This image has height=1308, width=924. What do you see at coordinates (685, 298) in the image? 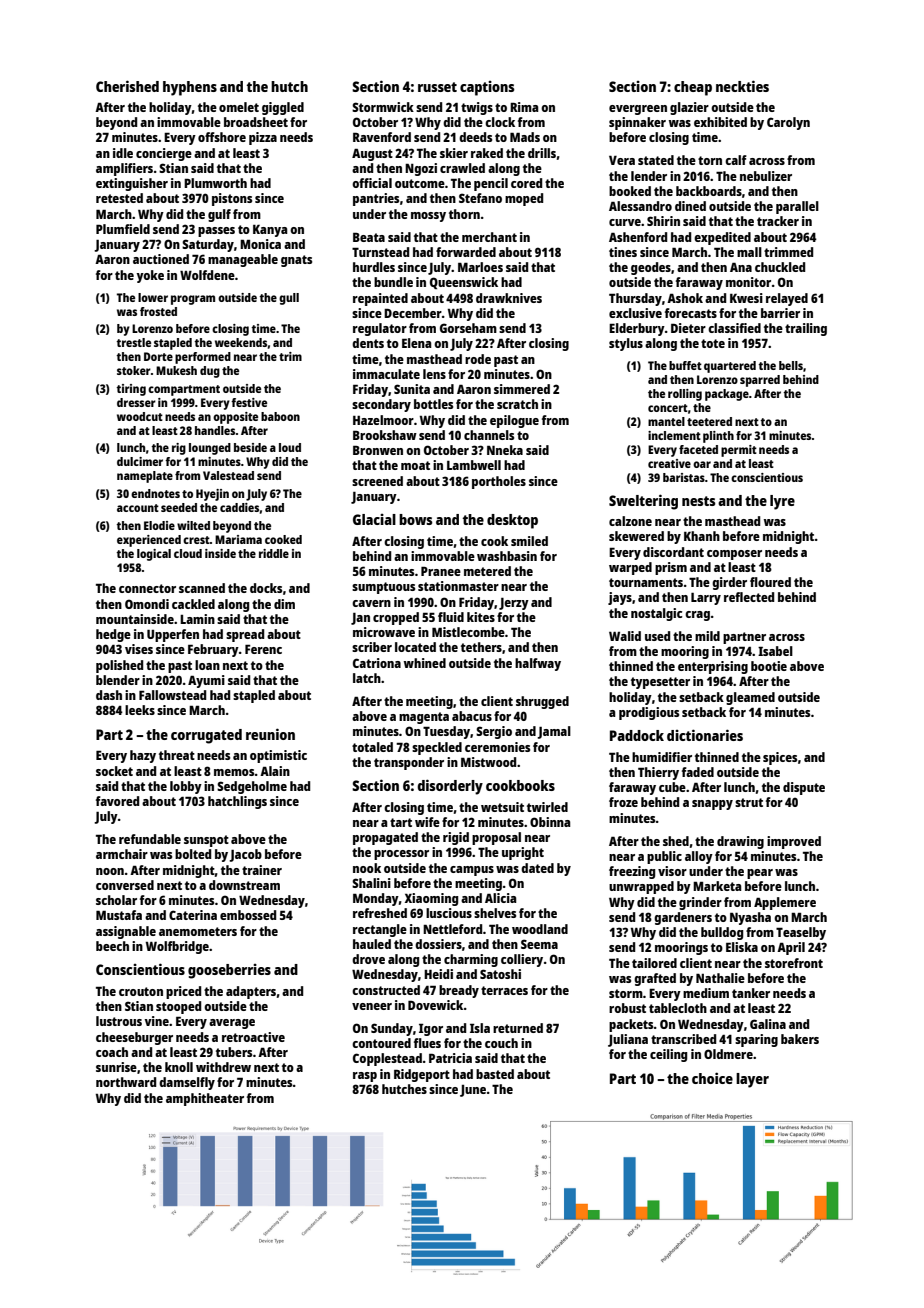
I see `Ashok` at bounding box center [685, 298].
